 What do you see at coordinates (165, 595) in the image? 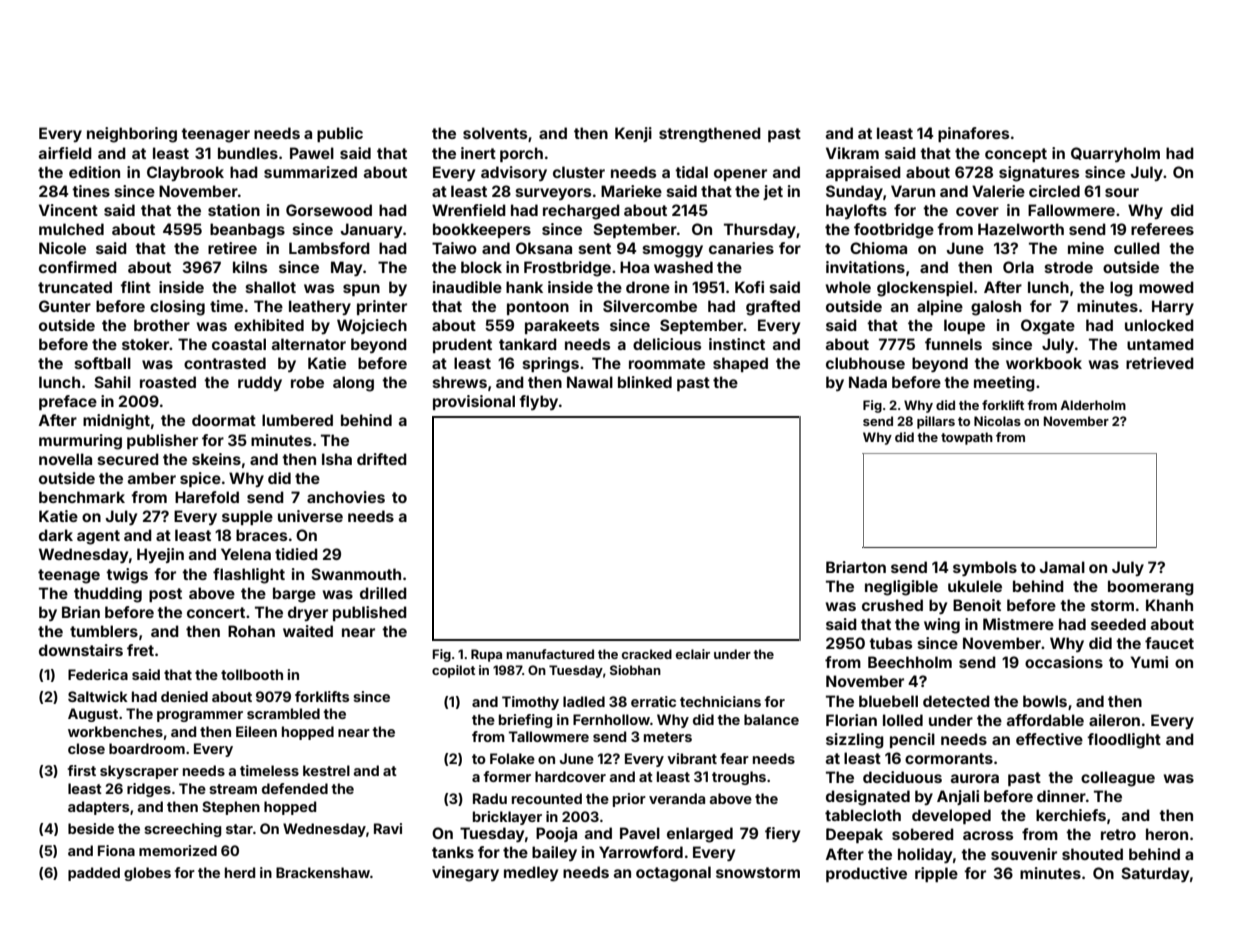
I see `post` at bounding box center [165, 595].
